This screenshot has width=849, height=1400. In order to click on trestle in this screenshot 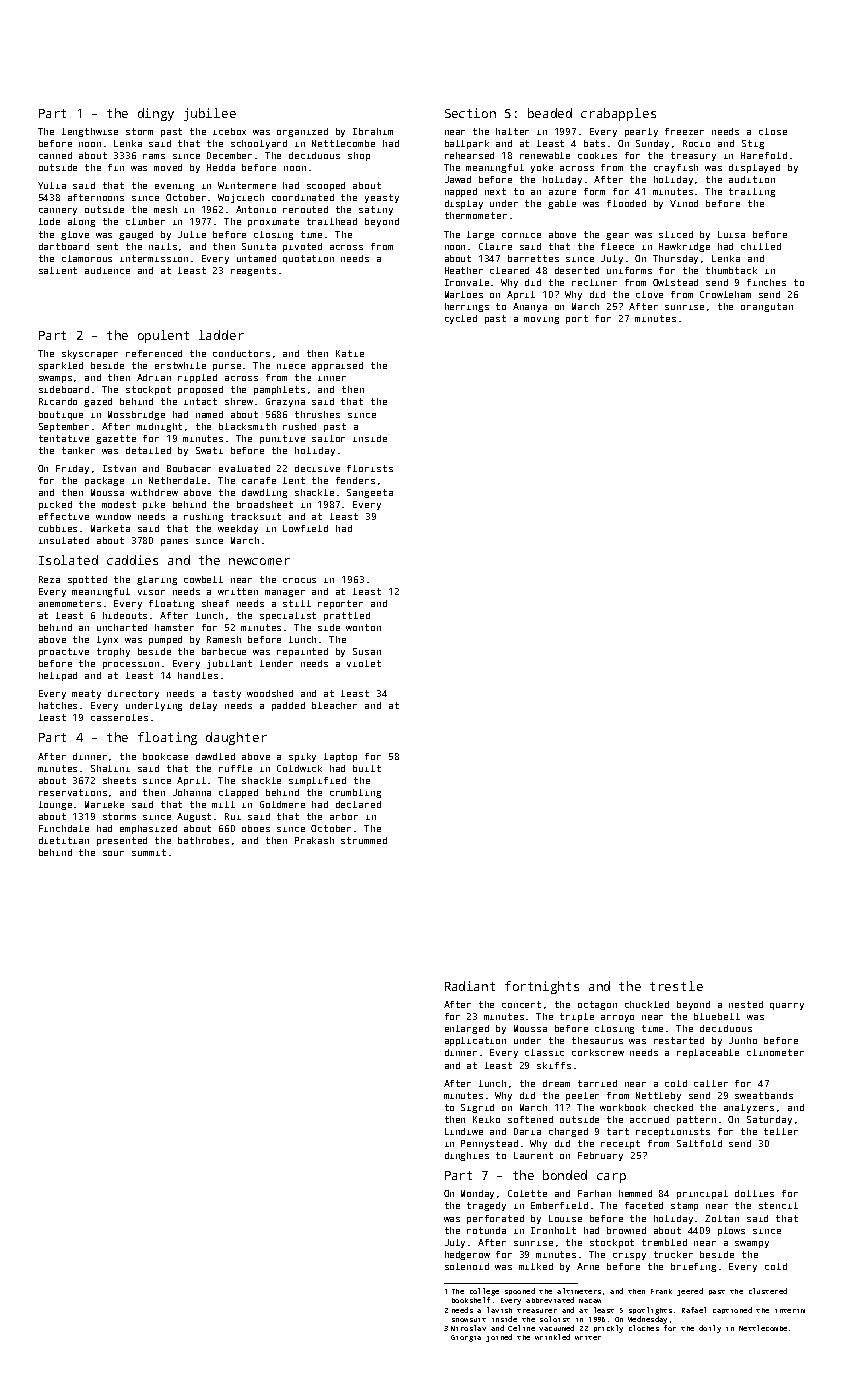, I will do `click(676, 986)`.
